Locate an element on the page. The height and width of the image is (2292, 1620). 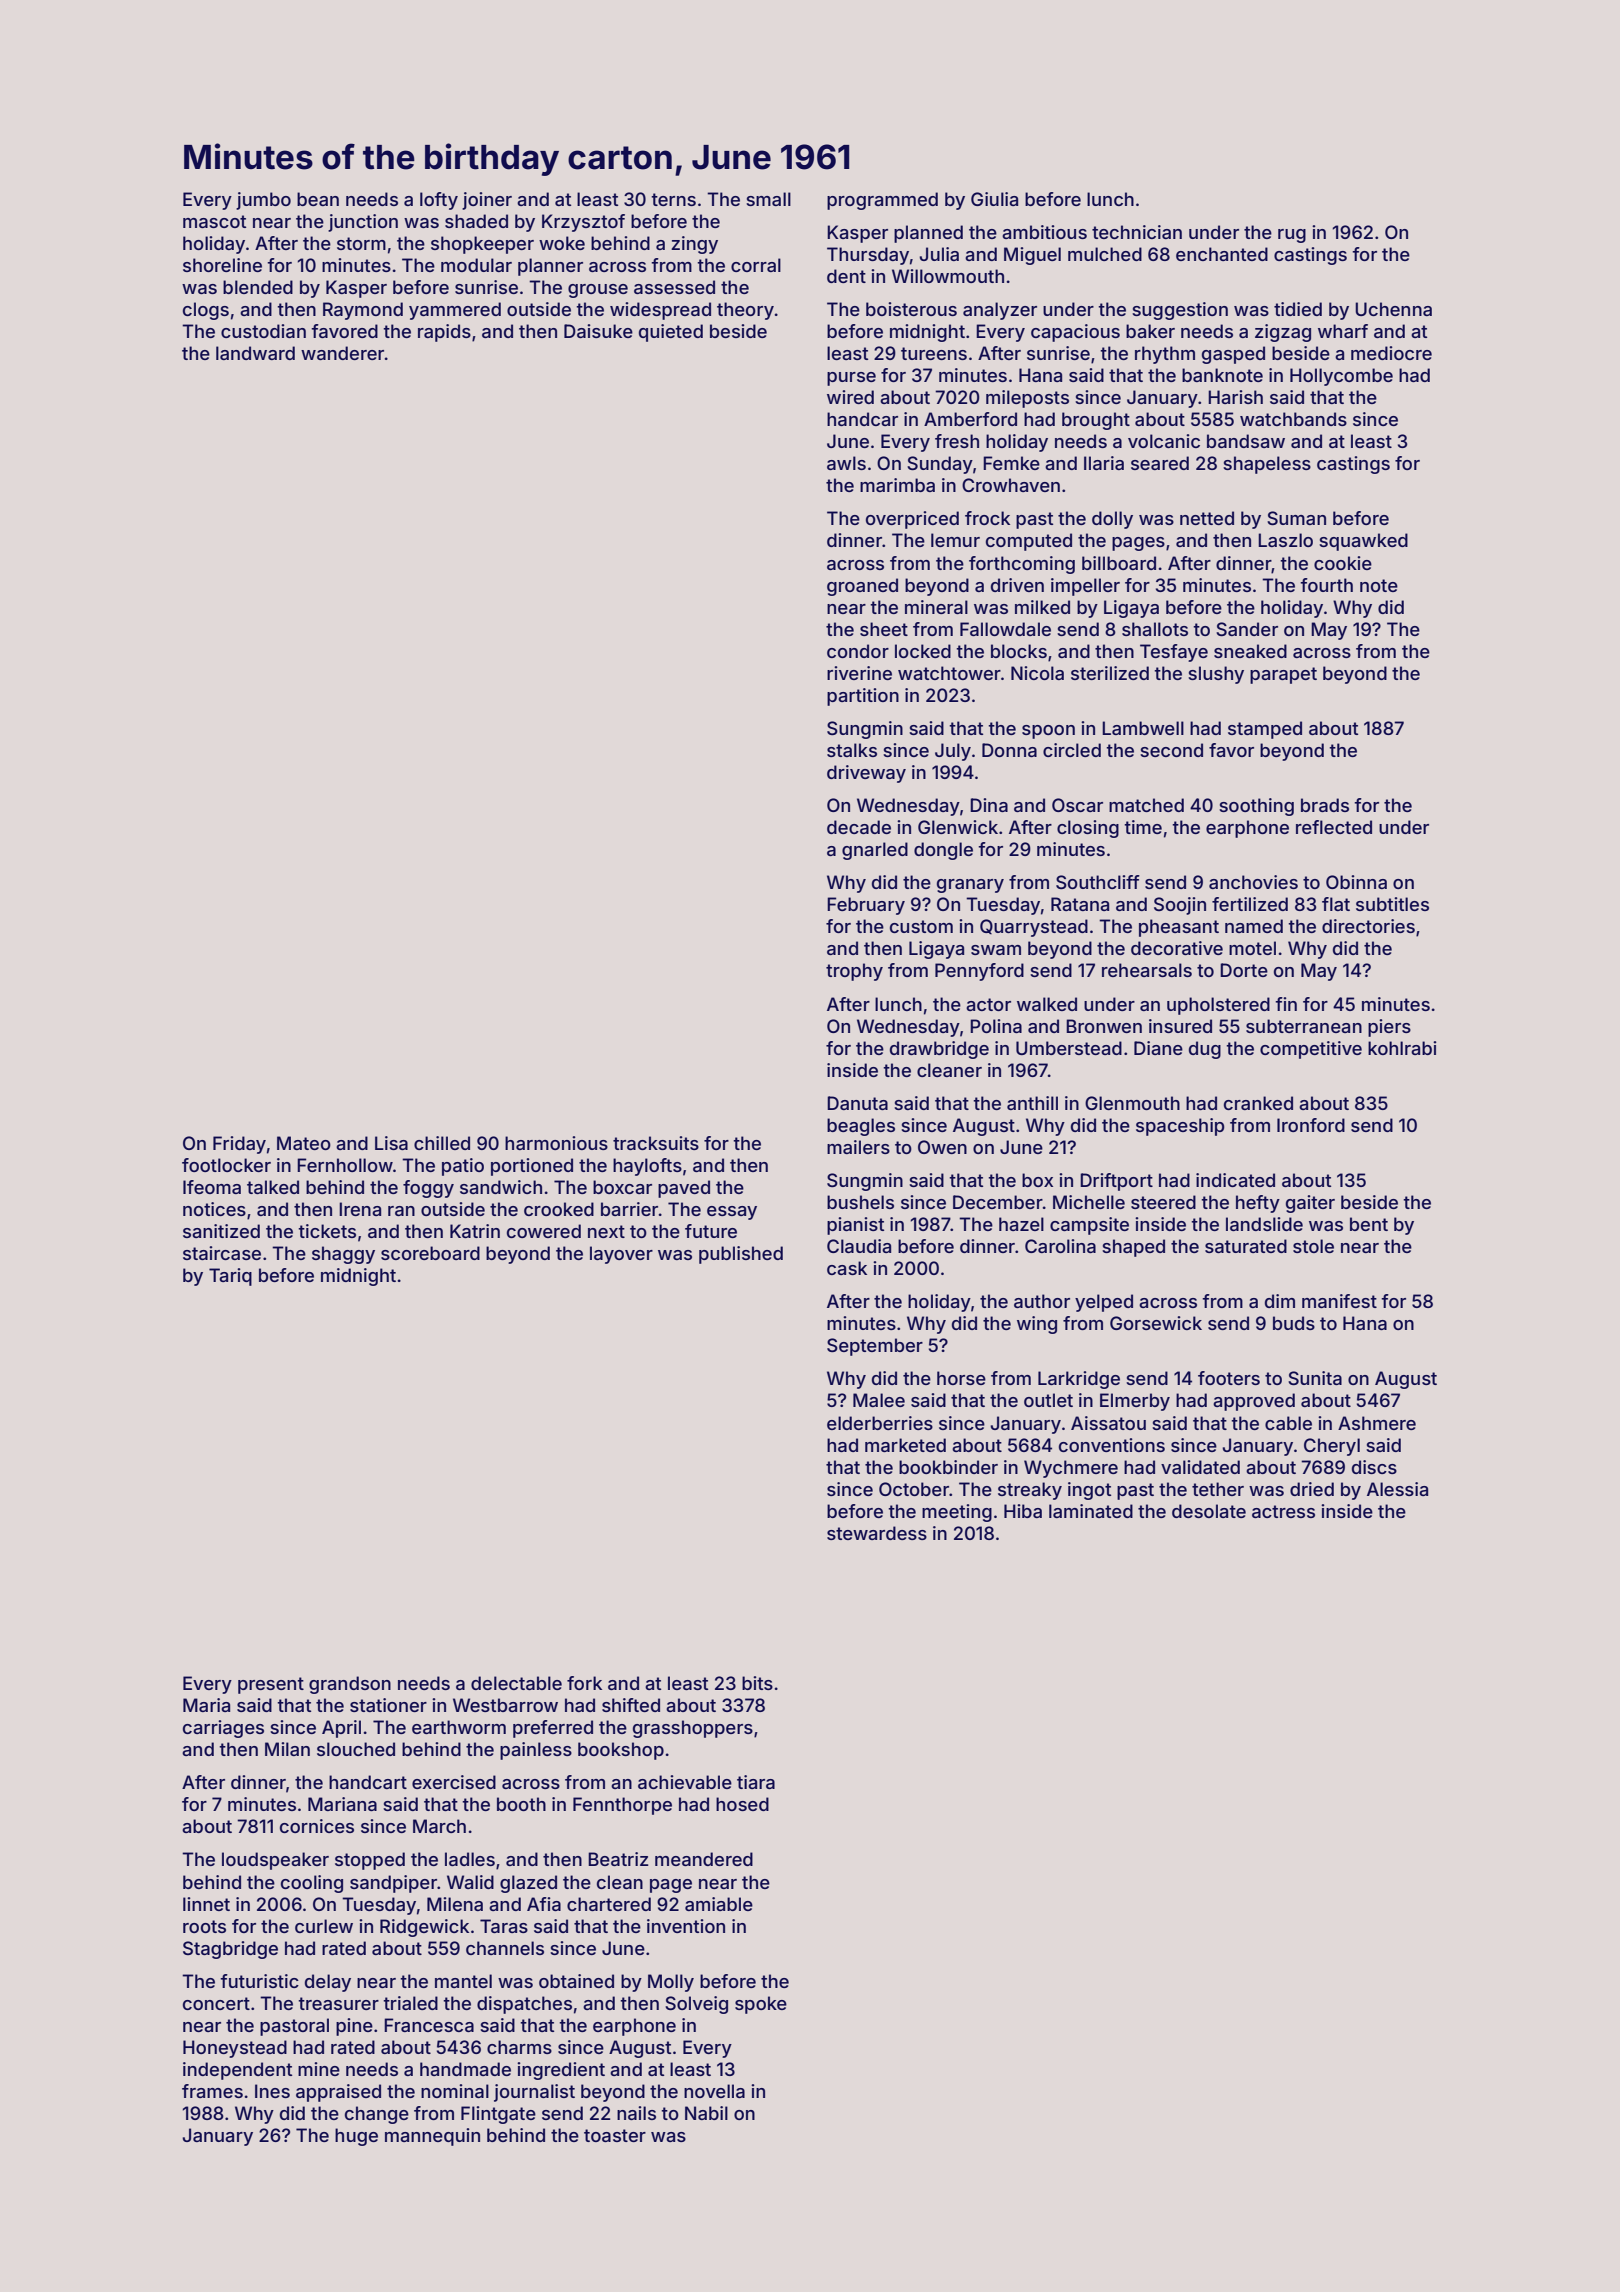
concert is located at coordinates (216, 2003).
